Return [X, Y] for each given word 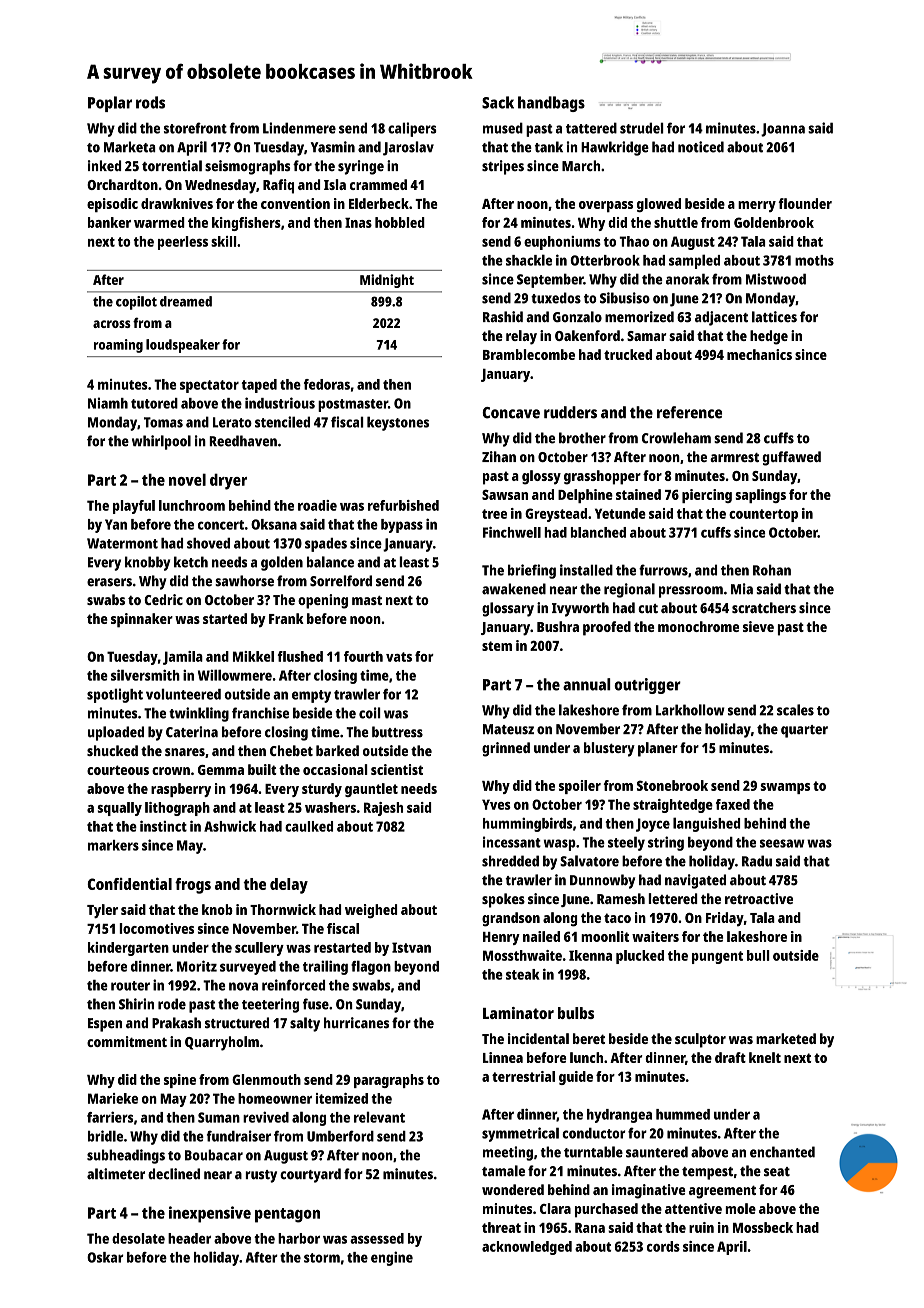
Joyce [653, 825]
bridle [105, 1136]
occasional [335, 769]
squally [120, 809]
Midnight [387, 281]
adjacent [721, 318]
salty [305, 1024]
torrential [172, 166]
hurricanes [356, 1023]
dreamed [186, 301]
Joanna [783, 130]
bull [758, 955]
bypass [402, 526]
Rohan [772, 570]
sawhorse [244, 581]
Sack [498, 102]
